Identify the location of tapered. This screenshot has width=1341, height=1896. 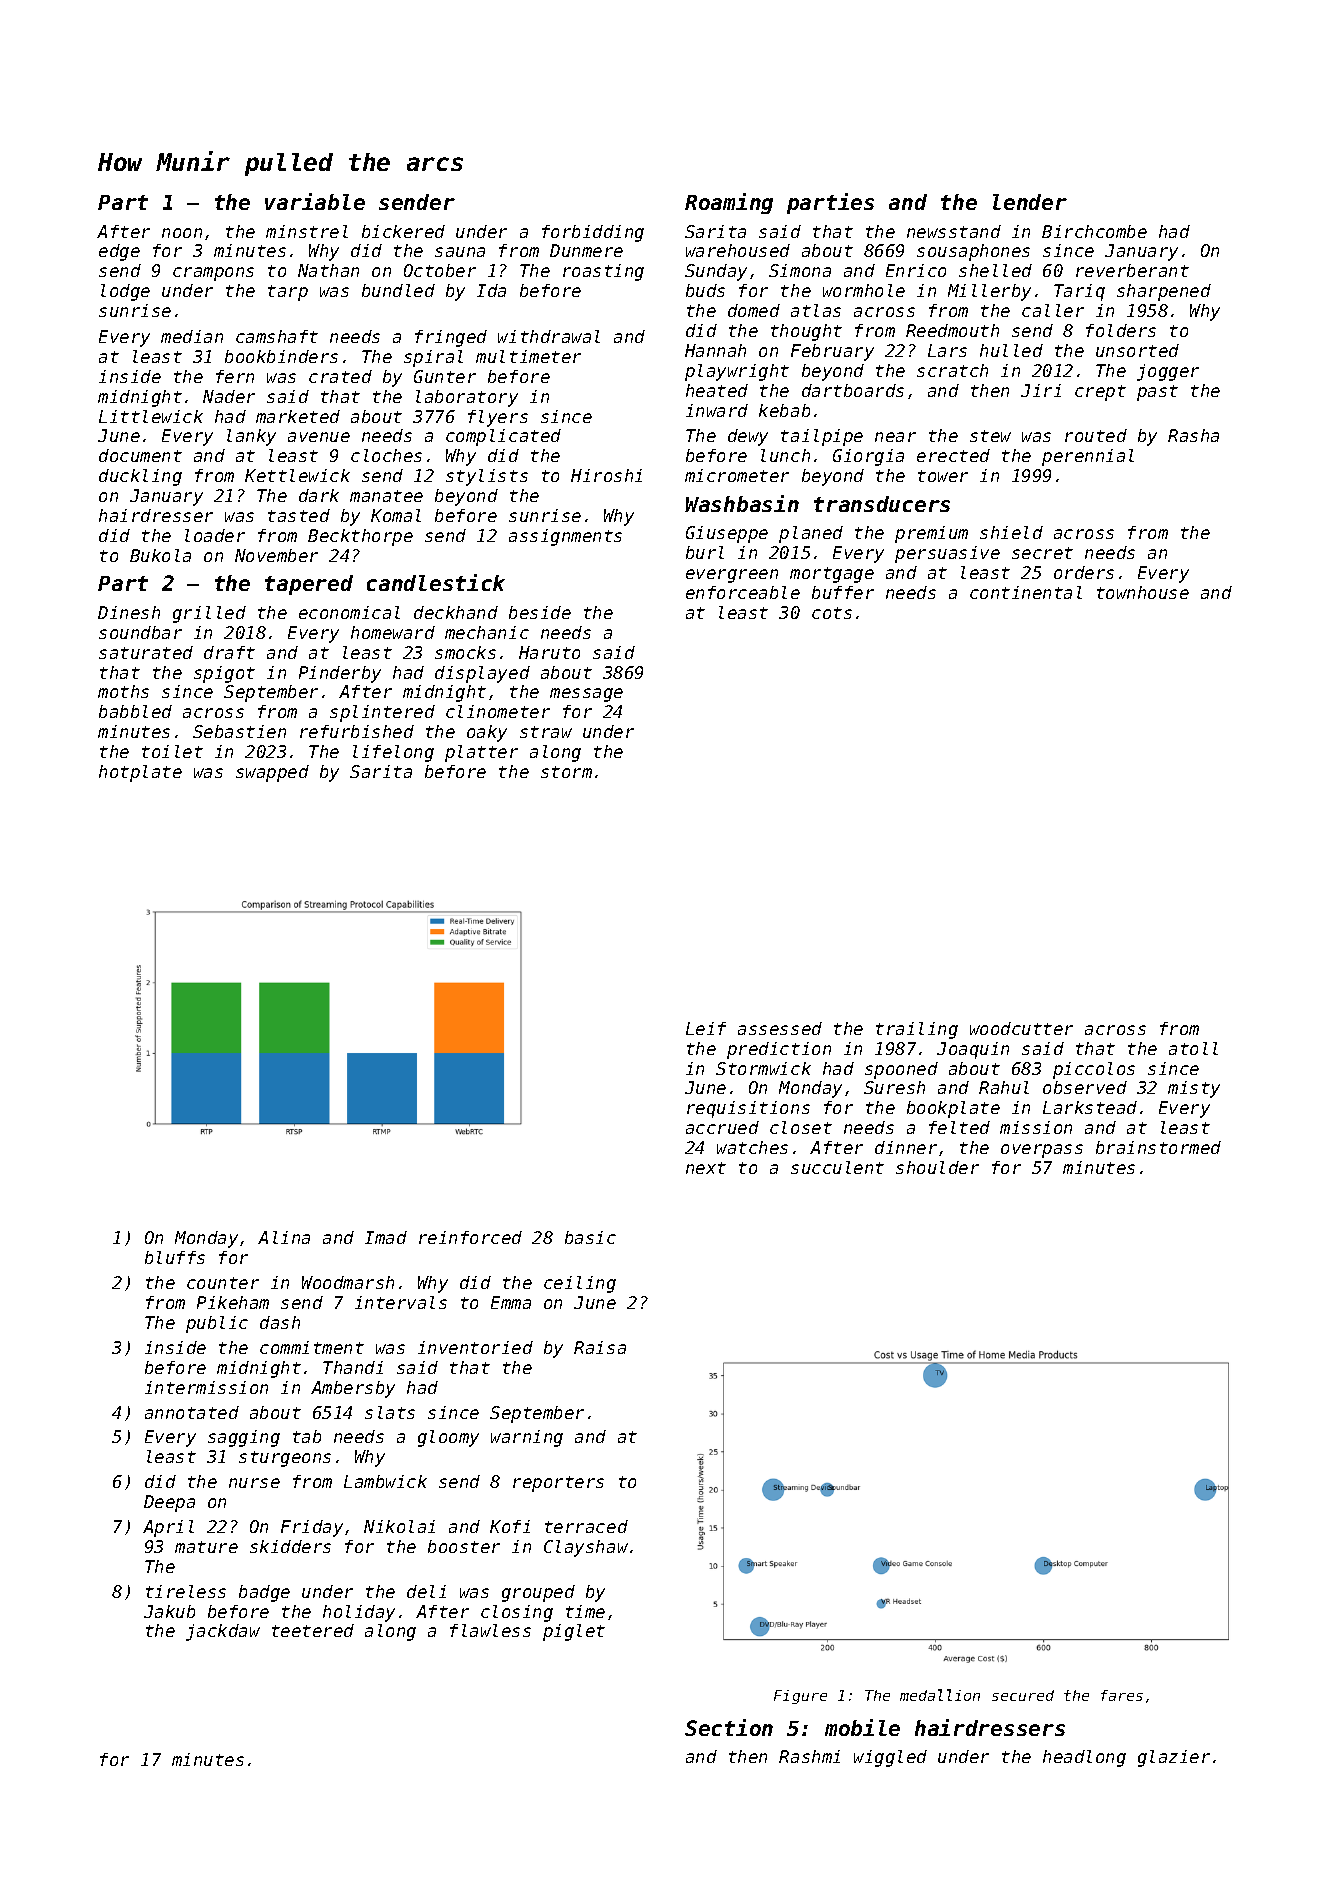
(309, 585).
